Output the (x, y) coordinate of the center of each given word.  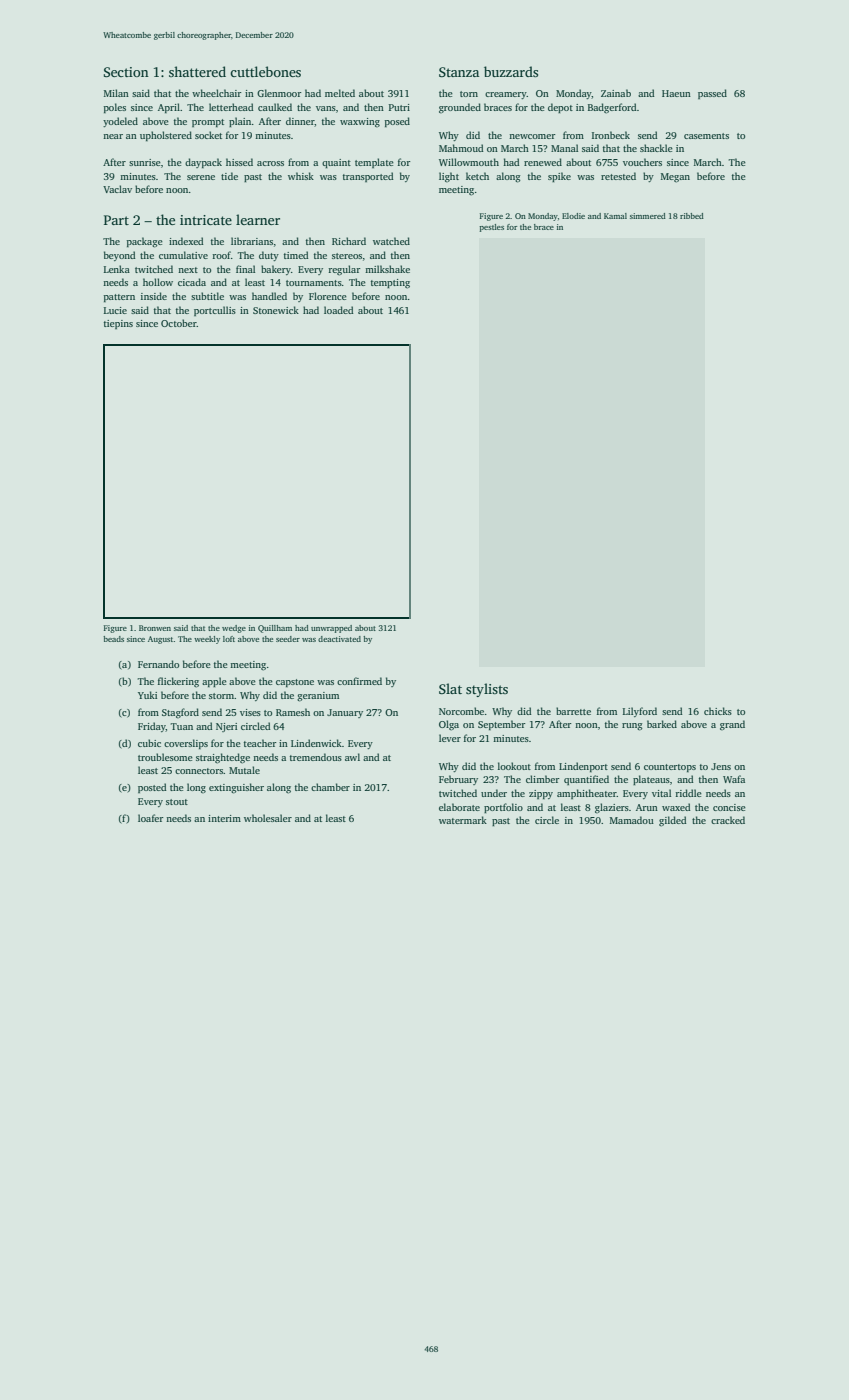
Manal (564, 148)
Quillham (275, 629)
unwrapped (331, 629)
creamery (506, 95)
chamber (330, 787)
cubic (149, 743)
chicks (718, 711)
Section (126, 72)
